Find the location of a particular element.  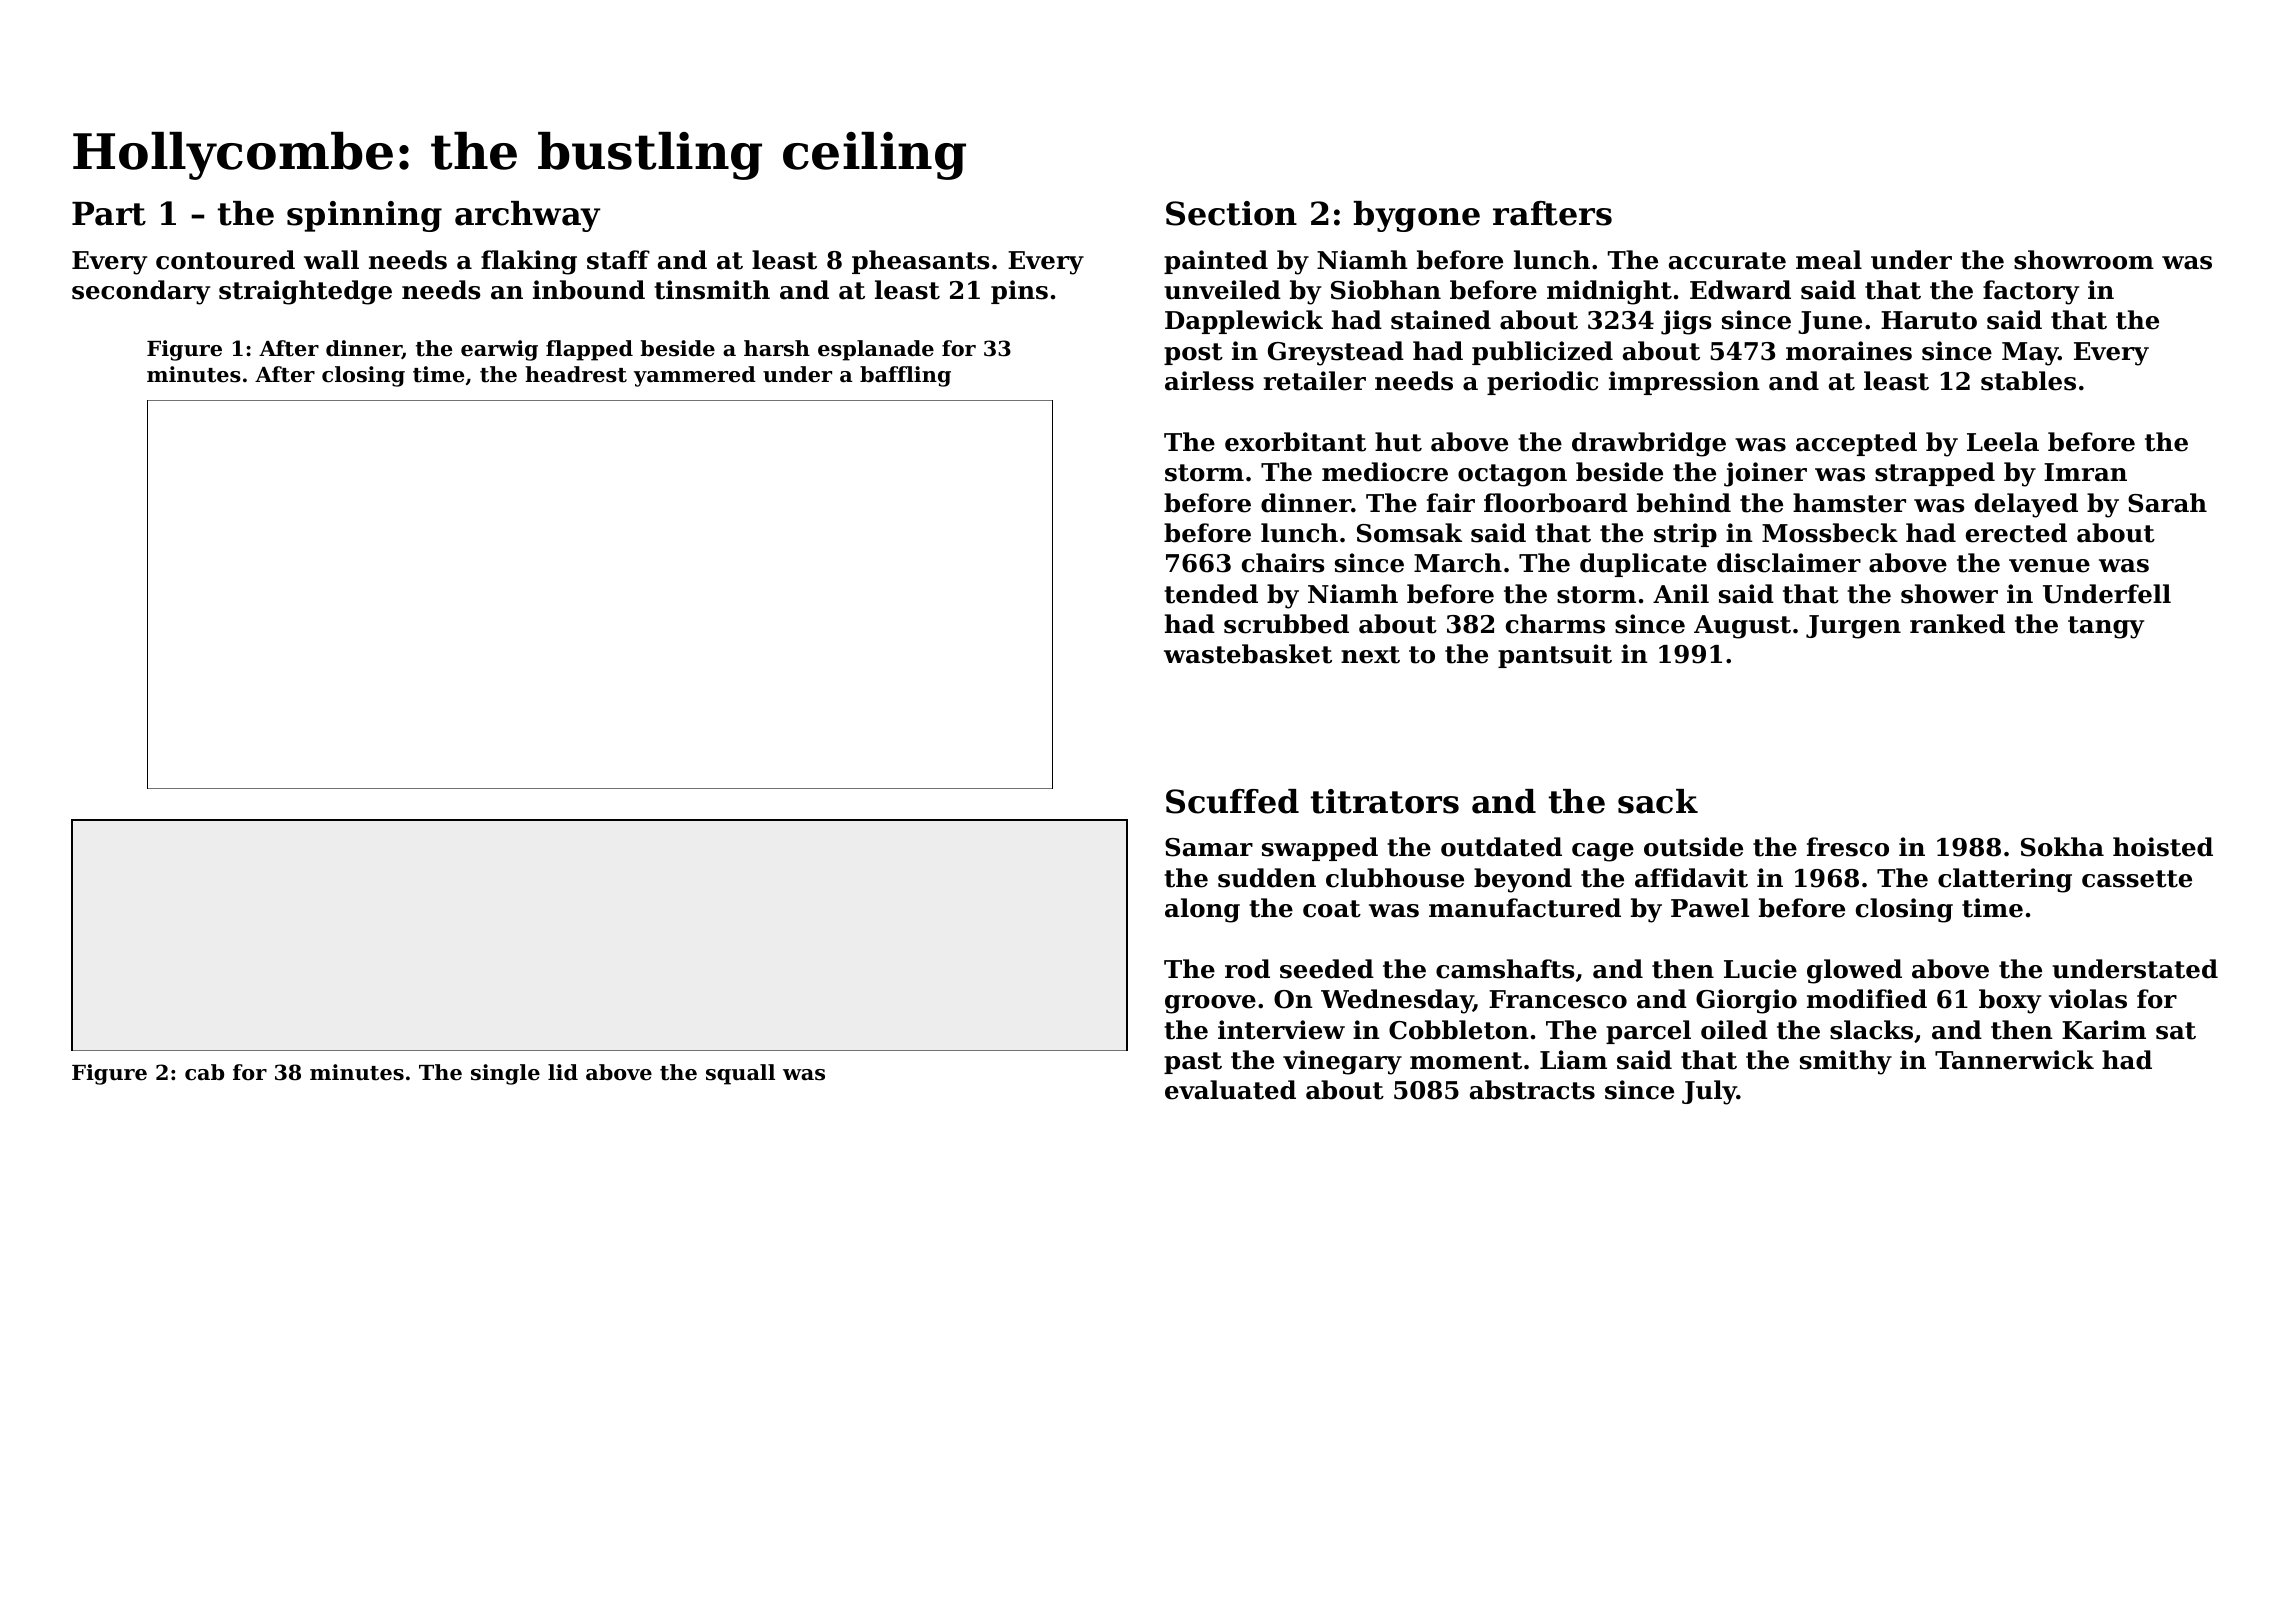

chairs is located at coordinates (1283, 563).
